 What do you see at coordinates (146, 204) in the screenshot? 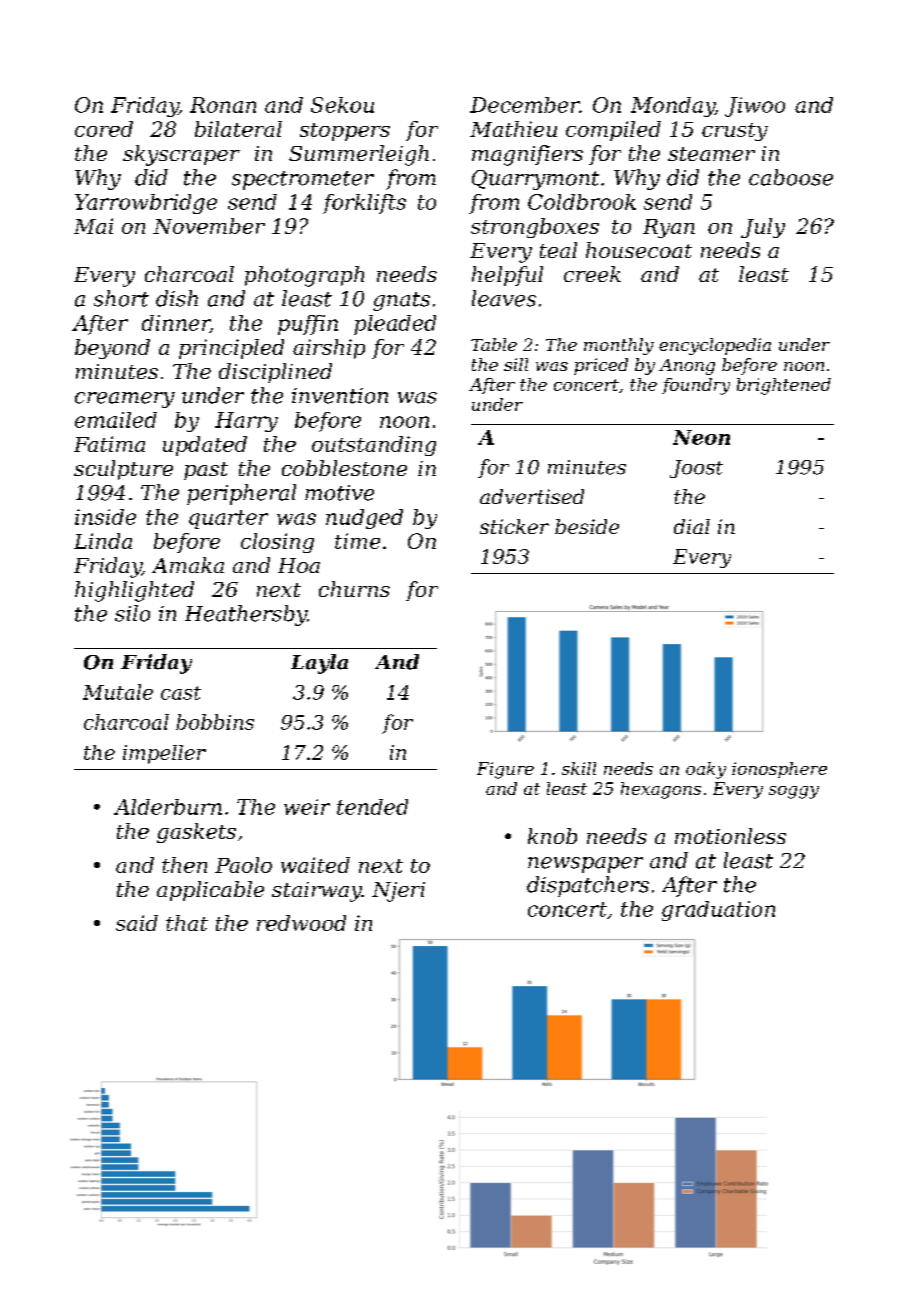
I see `Yarrowbridge` at bounding box center [146, 204].
